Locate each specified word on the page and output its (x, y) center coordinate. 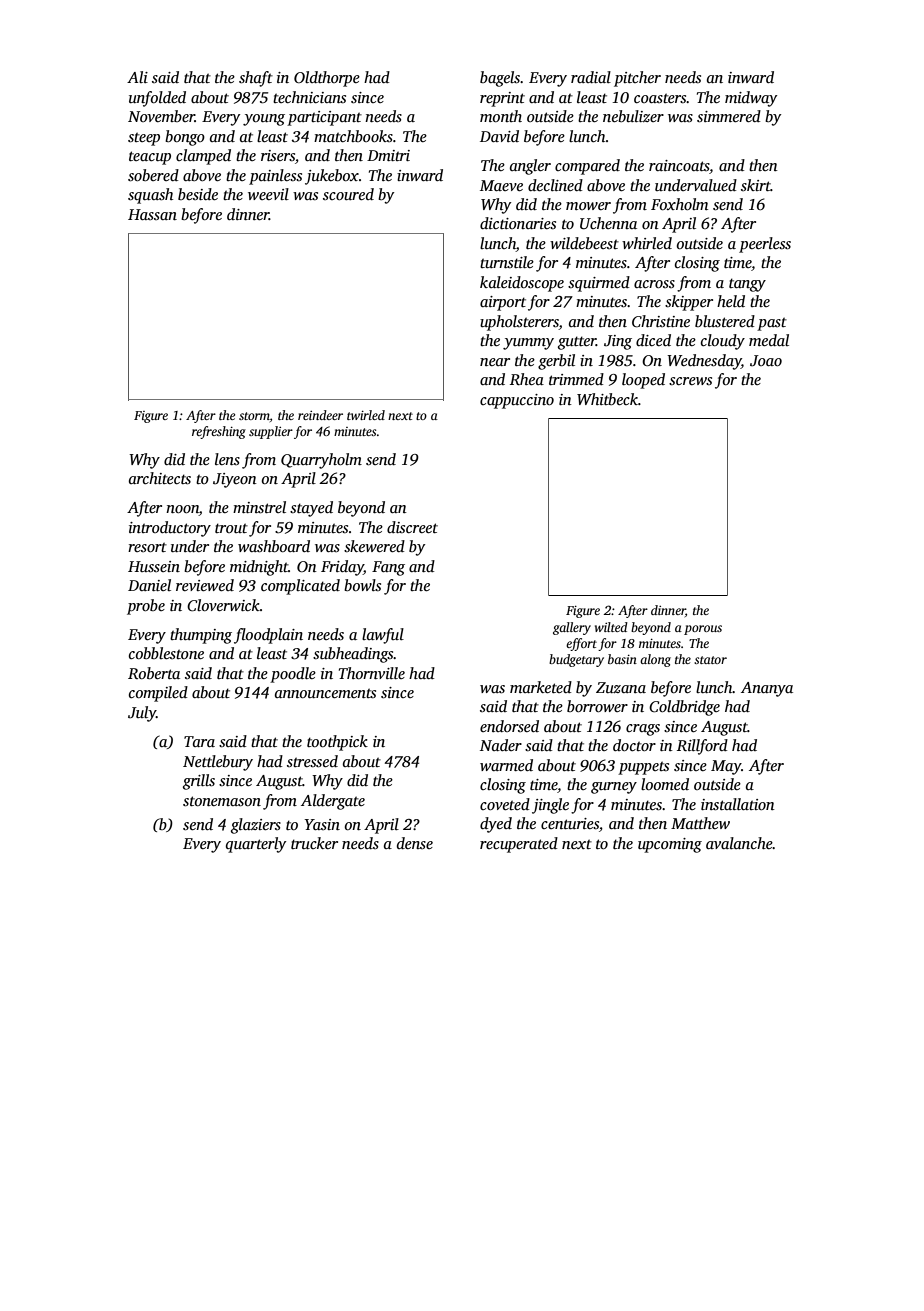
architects (160, 478)
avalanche (739, 843)
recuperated (519, 845)
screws (690, 381)
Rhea (527, 379)
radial (591, 77)
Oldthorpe (327, 79)
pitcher (637, 79)
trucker (314, 843)
